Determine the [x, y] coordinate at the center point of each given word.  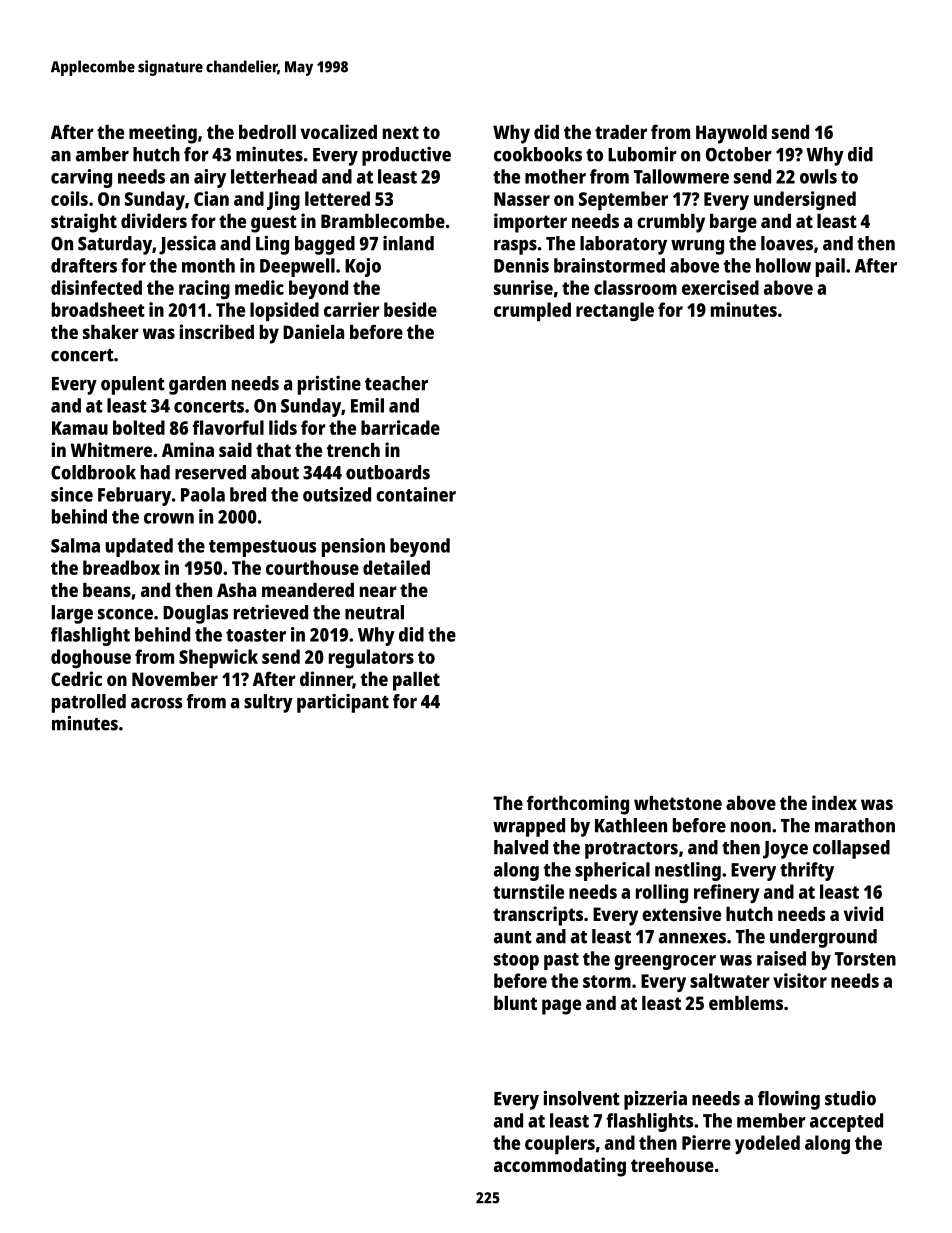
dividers [154, 220]
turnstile [528, 891]
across [156, 703]
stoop [516, 961]
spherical [612, 871]
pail [830, 267]
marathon [855, 825]
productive [406, 156]
